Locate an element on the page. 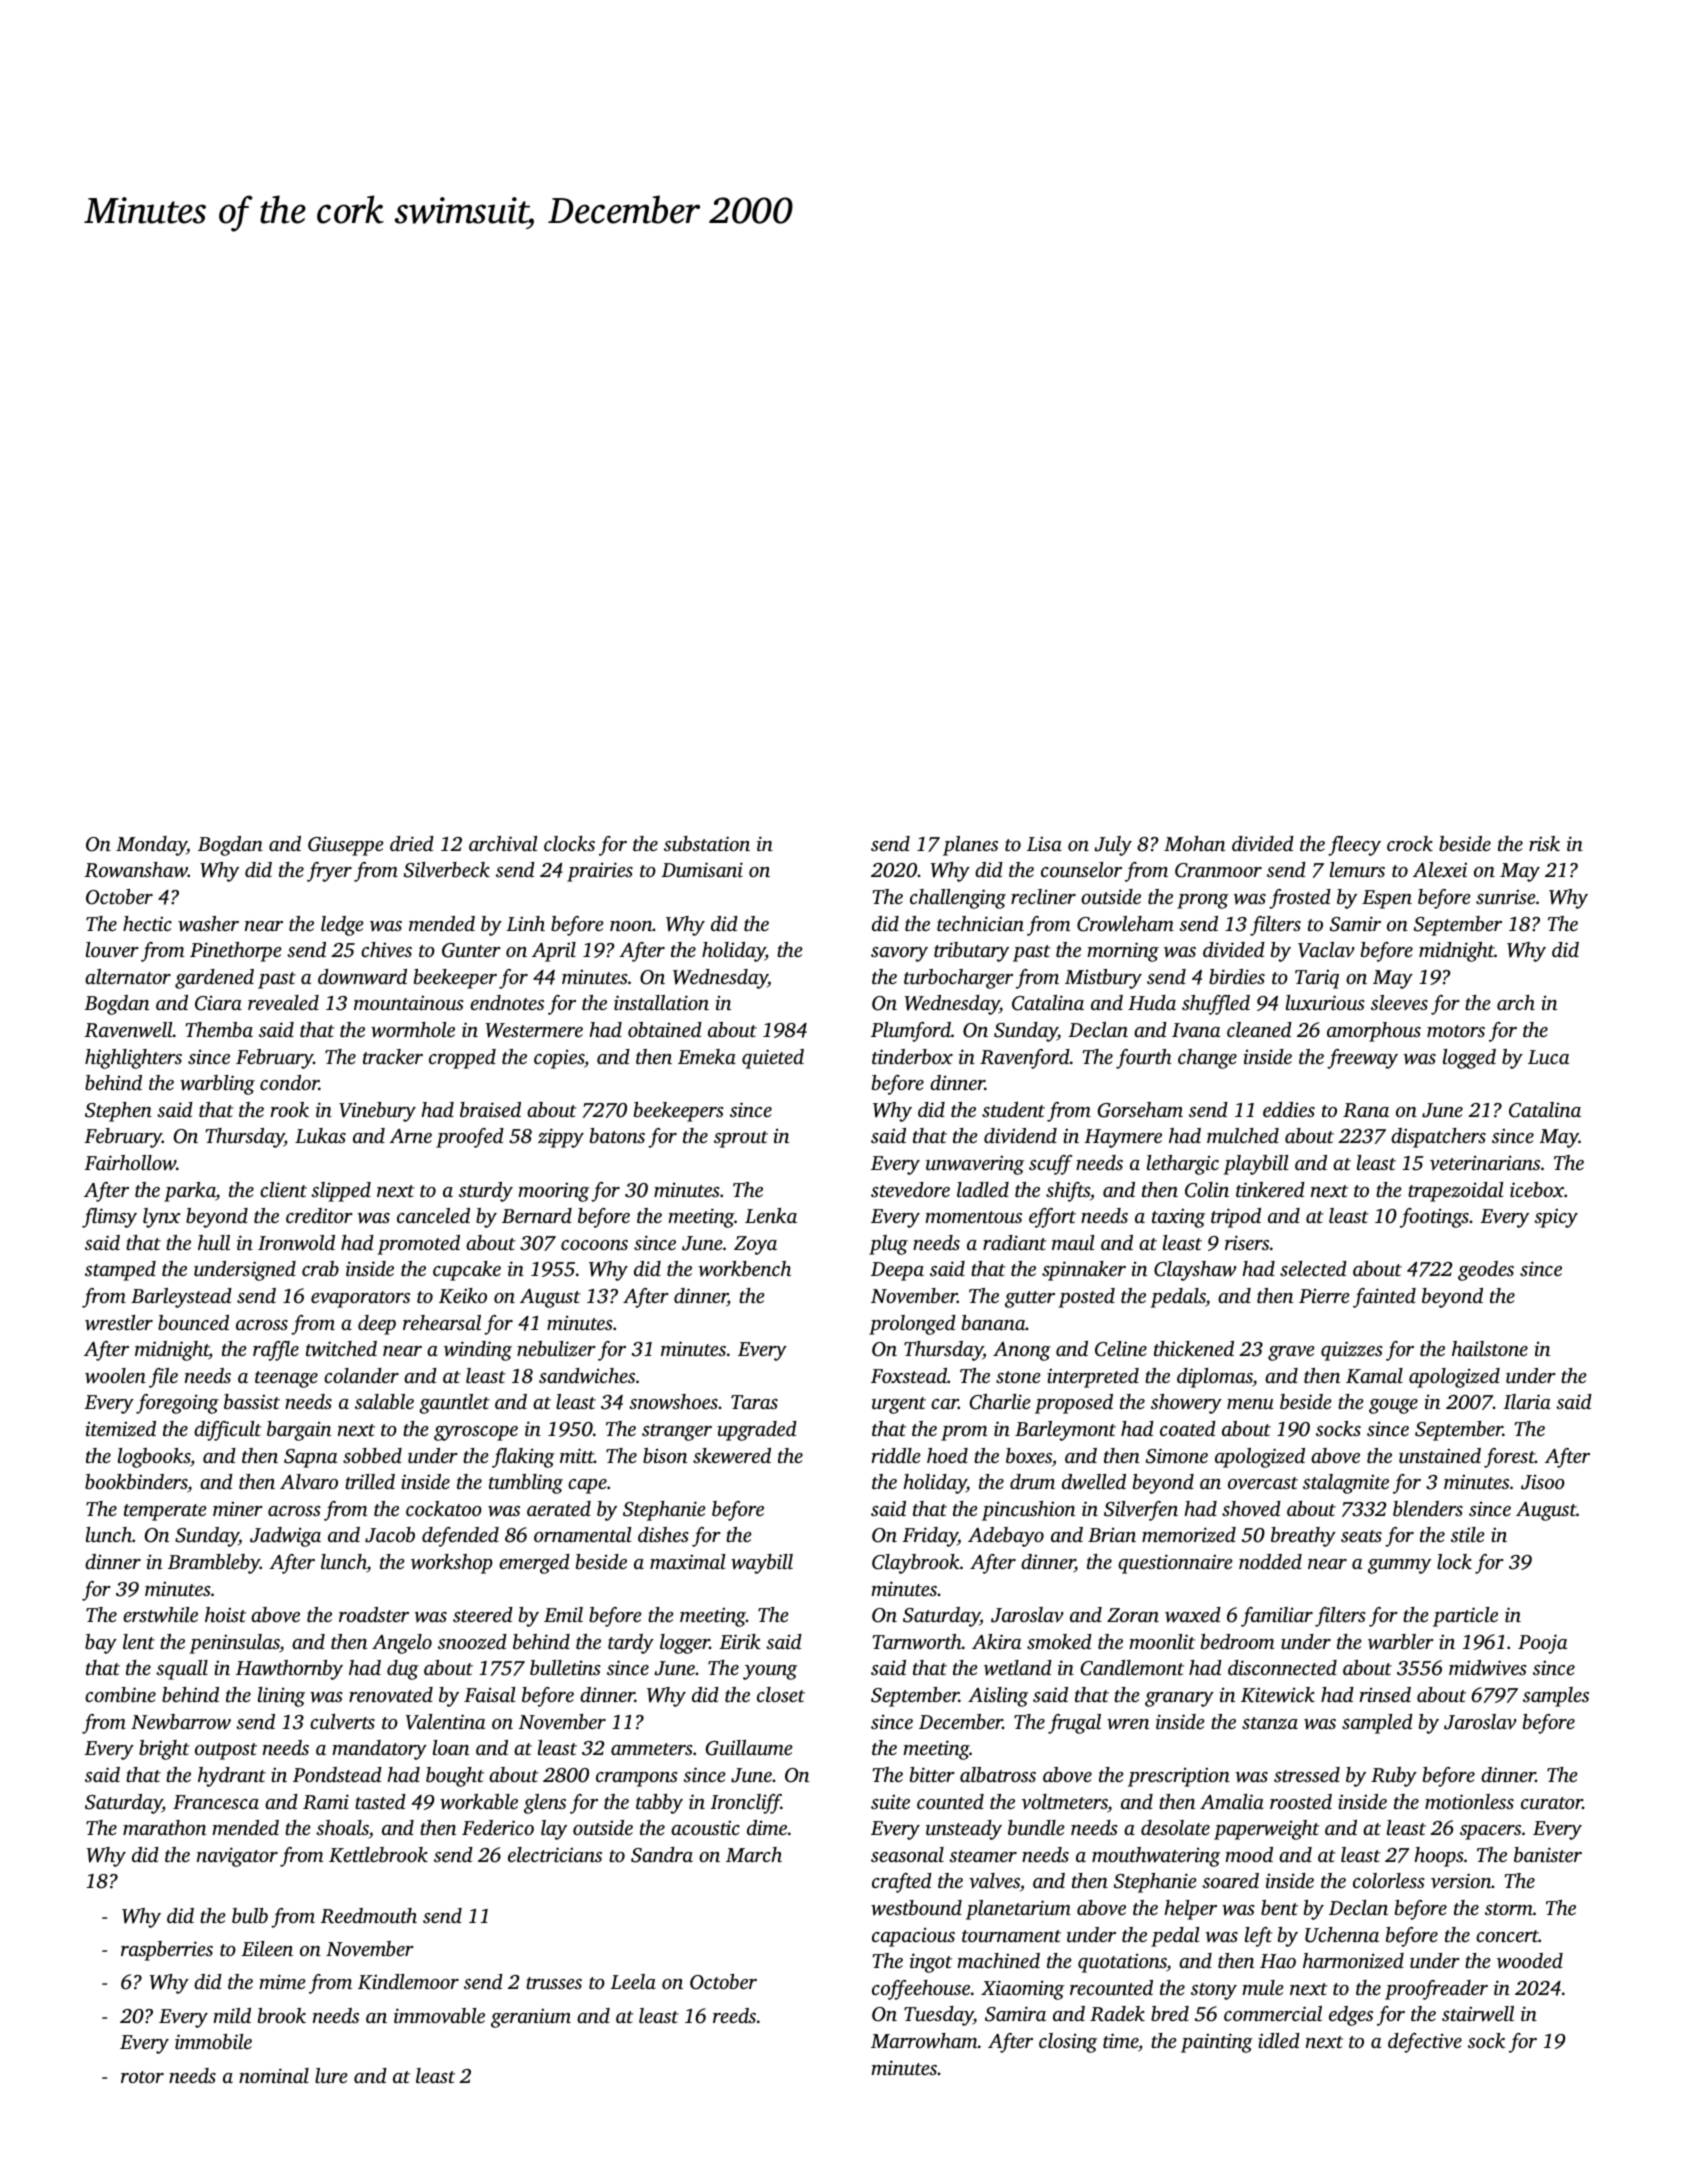 Image resolution: width=1683 pixels, height=2178 pixels. Pierre is located at coordinates (1324, 1295).
